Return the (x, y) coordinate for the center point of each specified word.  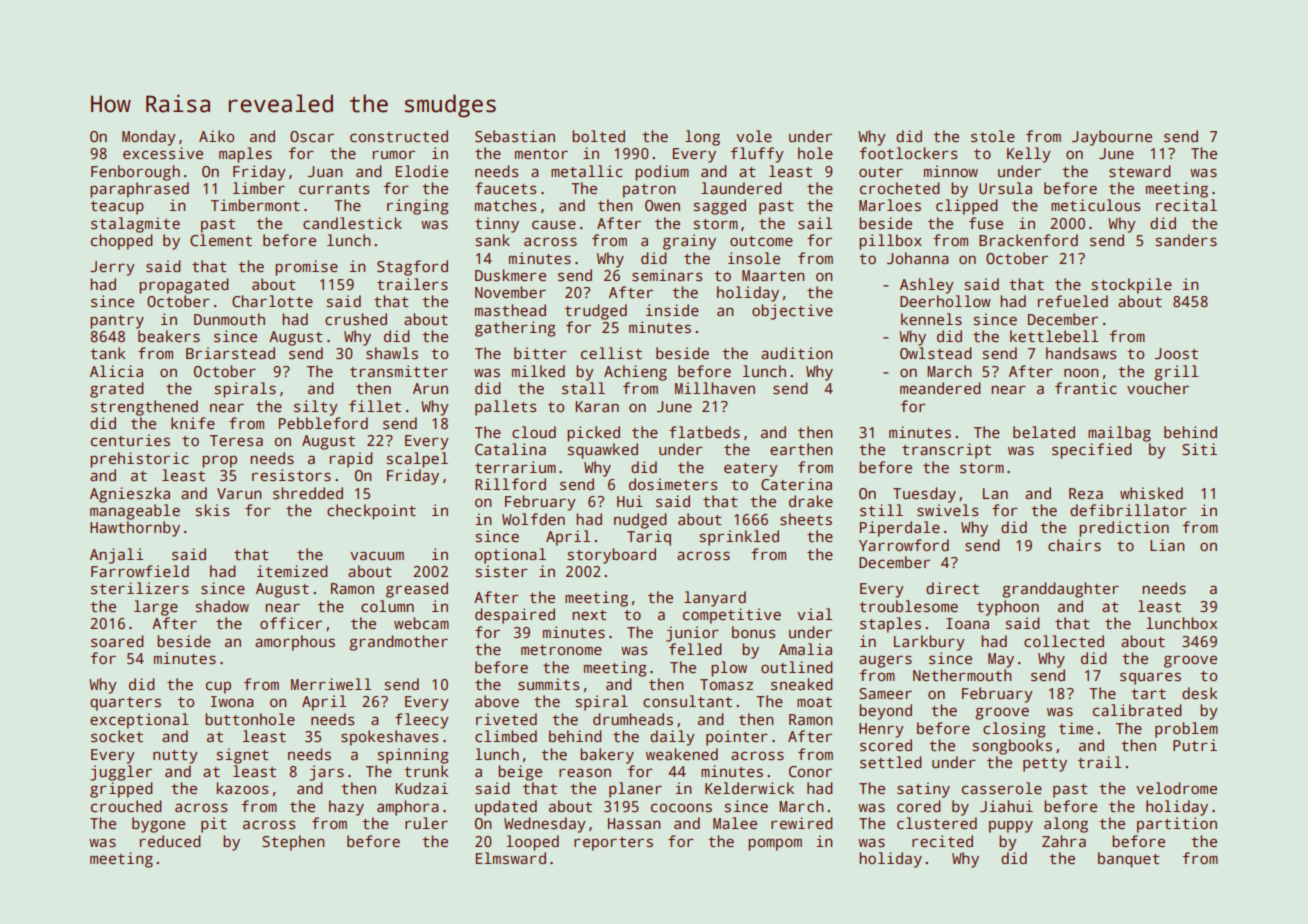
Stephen (293, 843)
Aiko (216, 136)
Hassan (634, 824)
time (1076, 728)
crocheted (899, 188)
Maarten (773, 275)
